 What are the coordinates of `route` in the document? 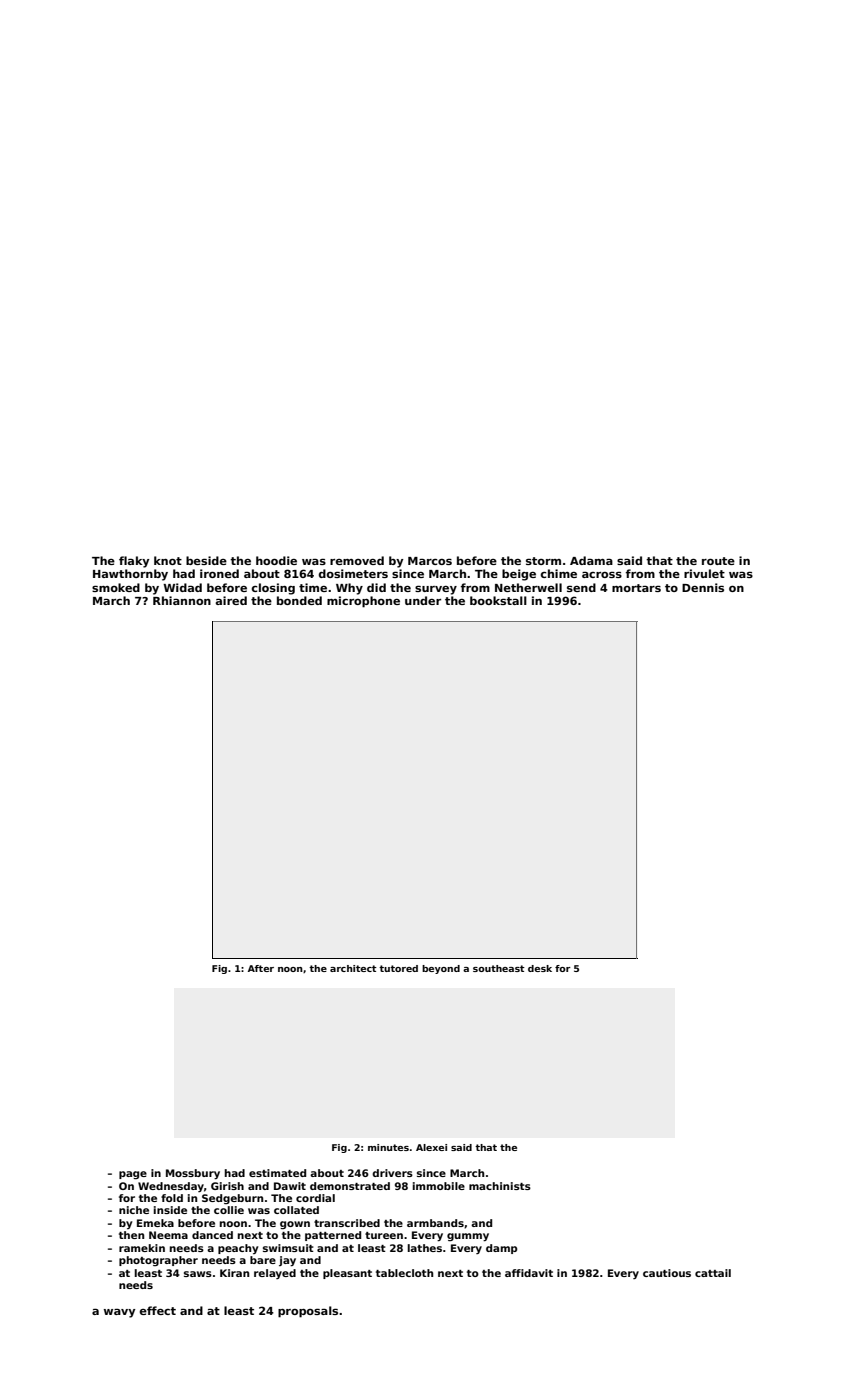 It's located at (718, 561).
